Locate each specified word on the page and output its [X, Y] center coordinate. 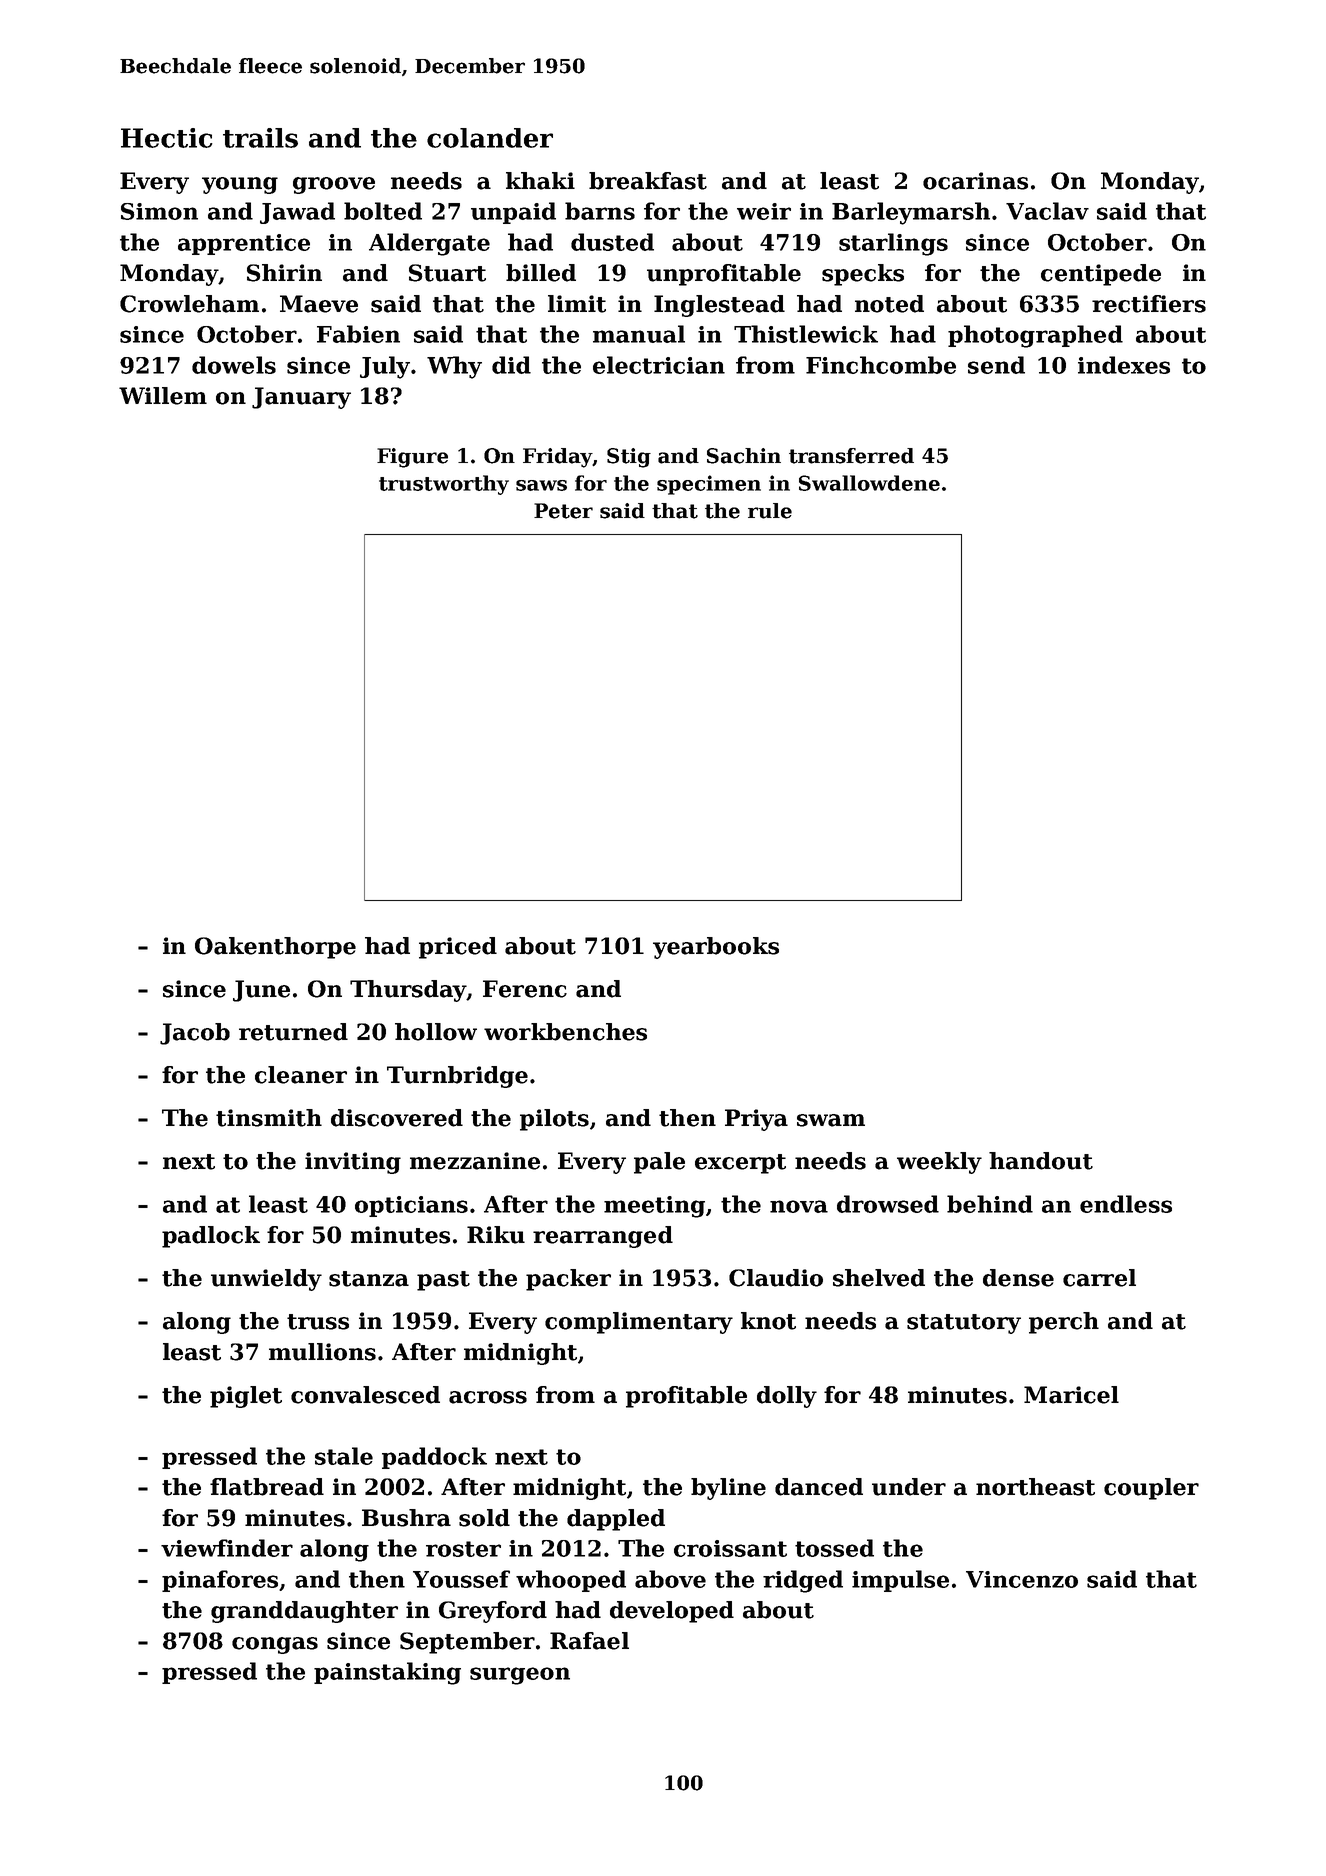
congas [275, 1645]
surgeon [520, 1676]
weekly [939, 1163]
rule [770, 511]
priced [458, 948]
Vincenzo [1022, 1579]
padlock [211, 1237]
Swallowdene [869, 483]
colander [490, 138]
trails [260, 138]
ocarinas [975, 181]
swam [831, 1120]
